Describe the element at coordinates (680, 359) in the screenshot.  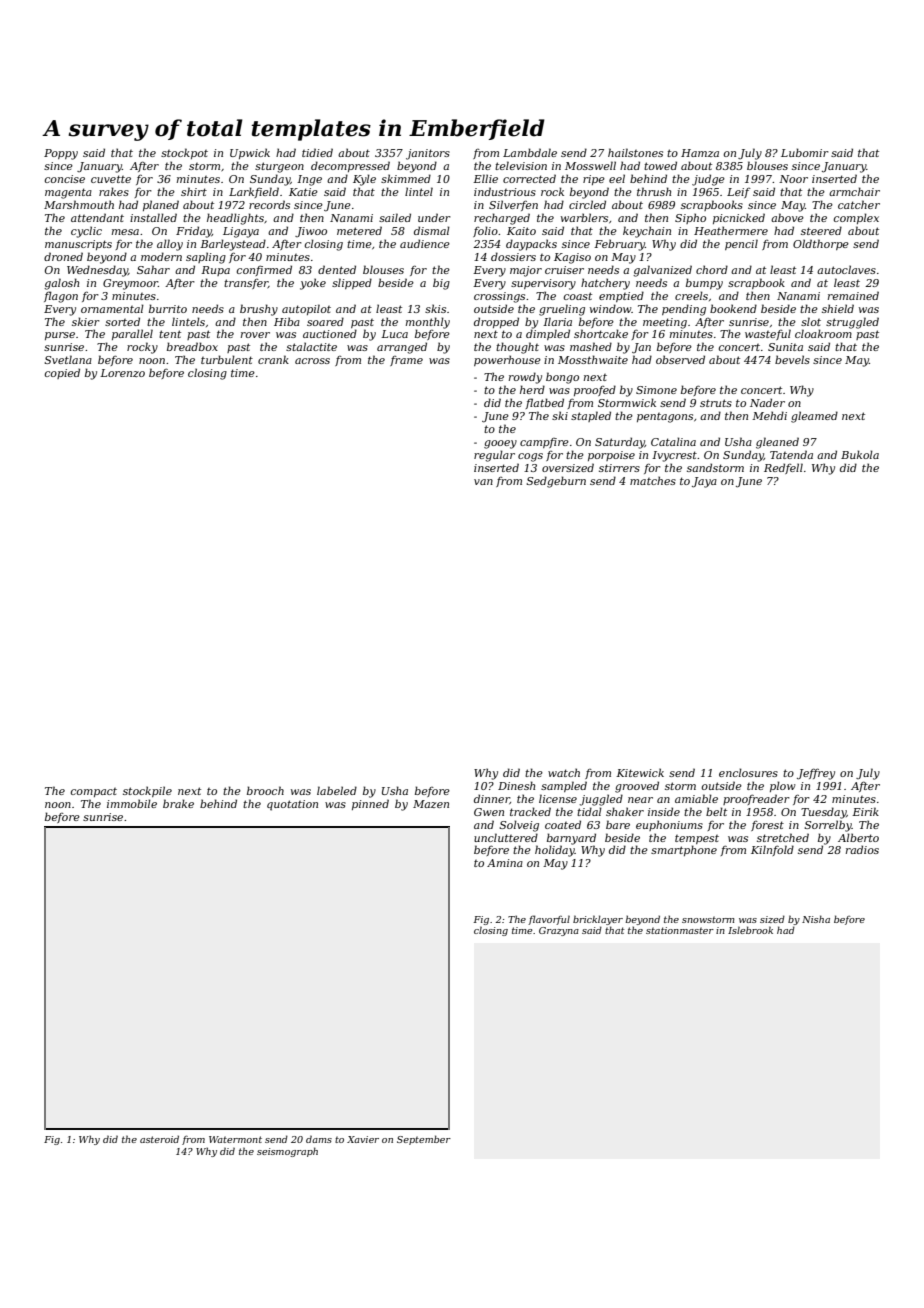
I see `observed` at that location.
